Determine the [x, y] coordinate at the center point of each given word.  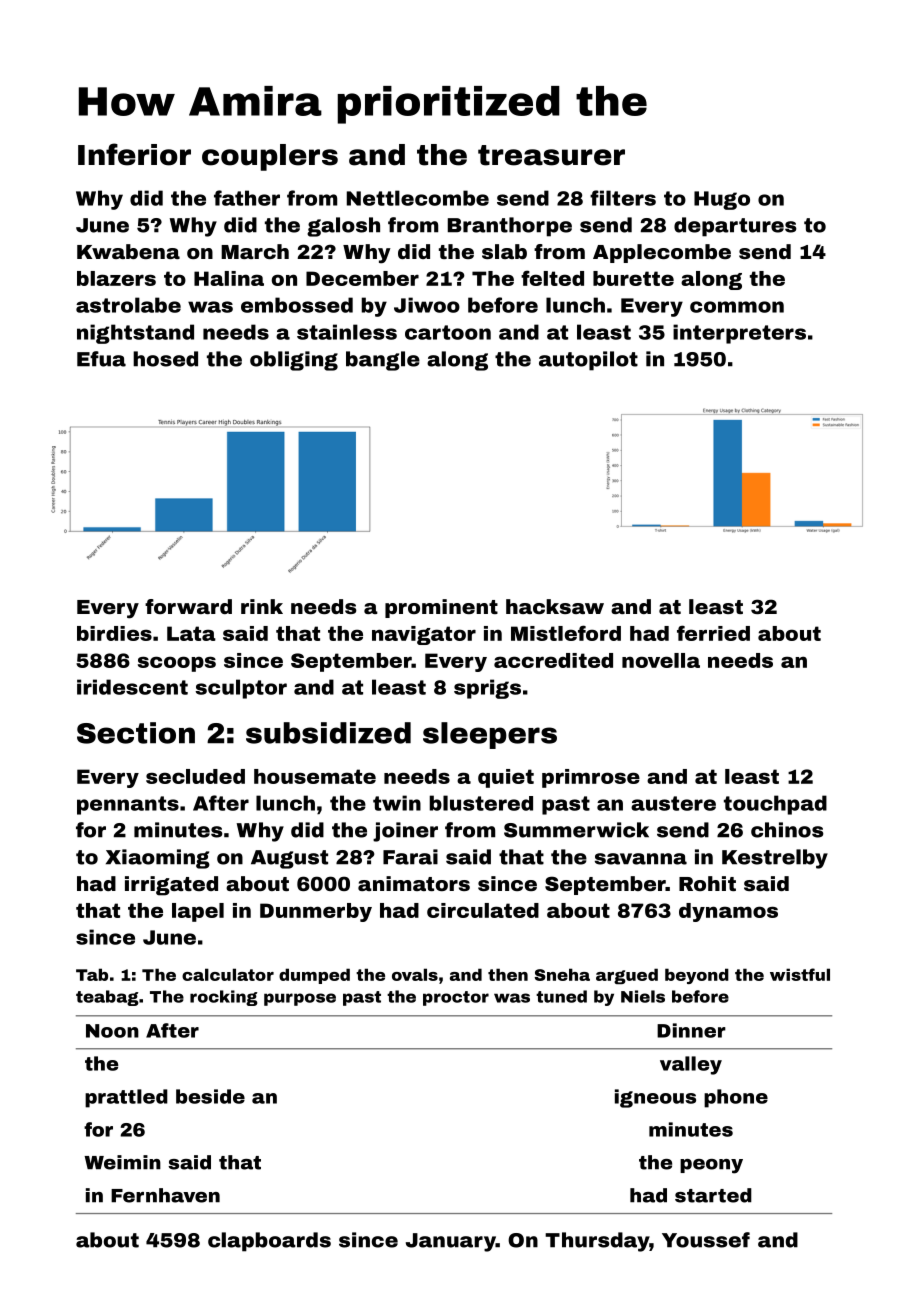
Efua [101, 359]
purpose [300, 999]
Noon [112, 1031]
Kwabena [128, 251]
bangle [383, 361]
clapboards [269, 1242]
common [737, 307]
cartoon [448, 332]
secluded [195, 776]
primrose [591, 778]
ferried [713, 633]
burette [633, 278]
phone [736, 1098]
